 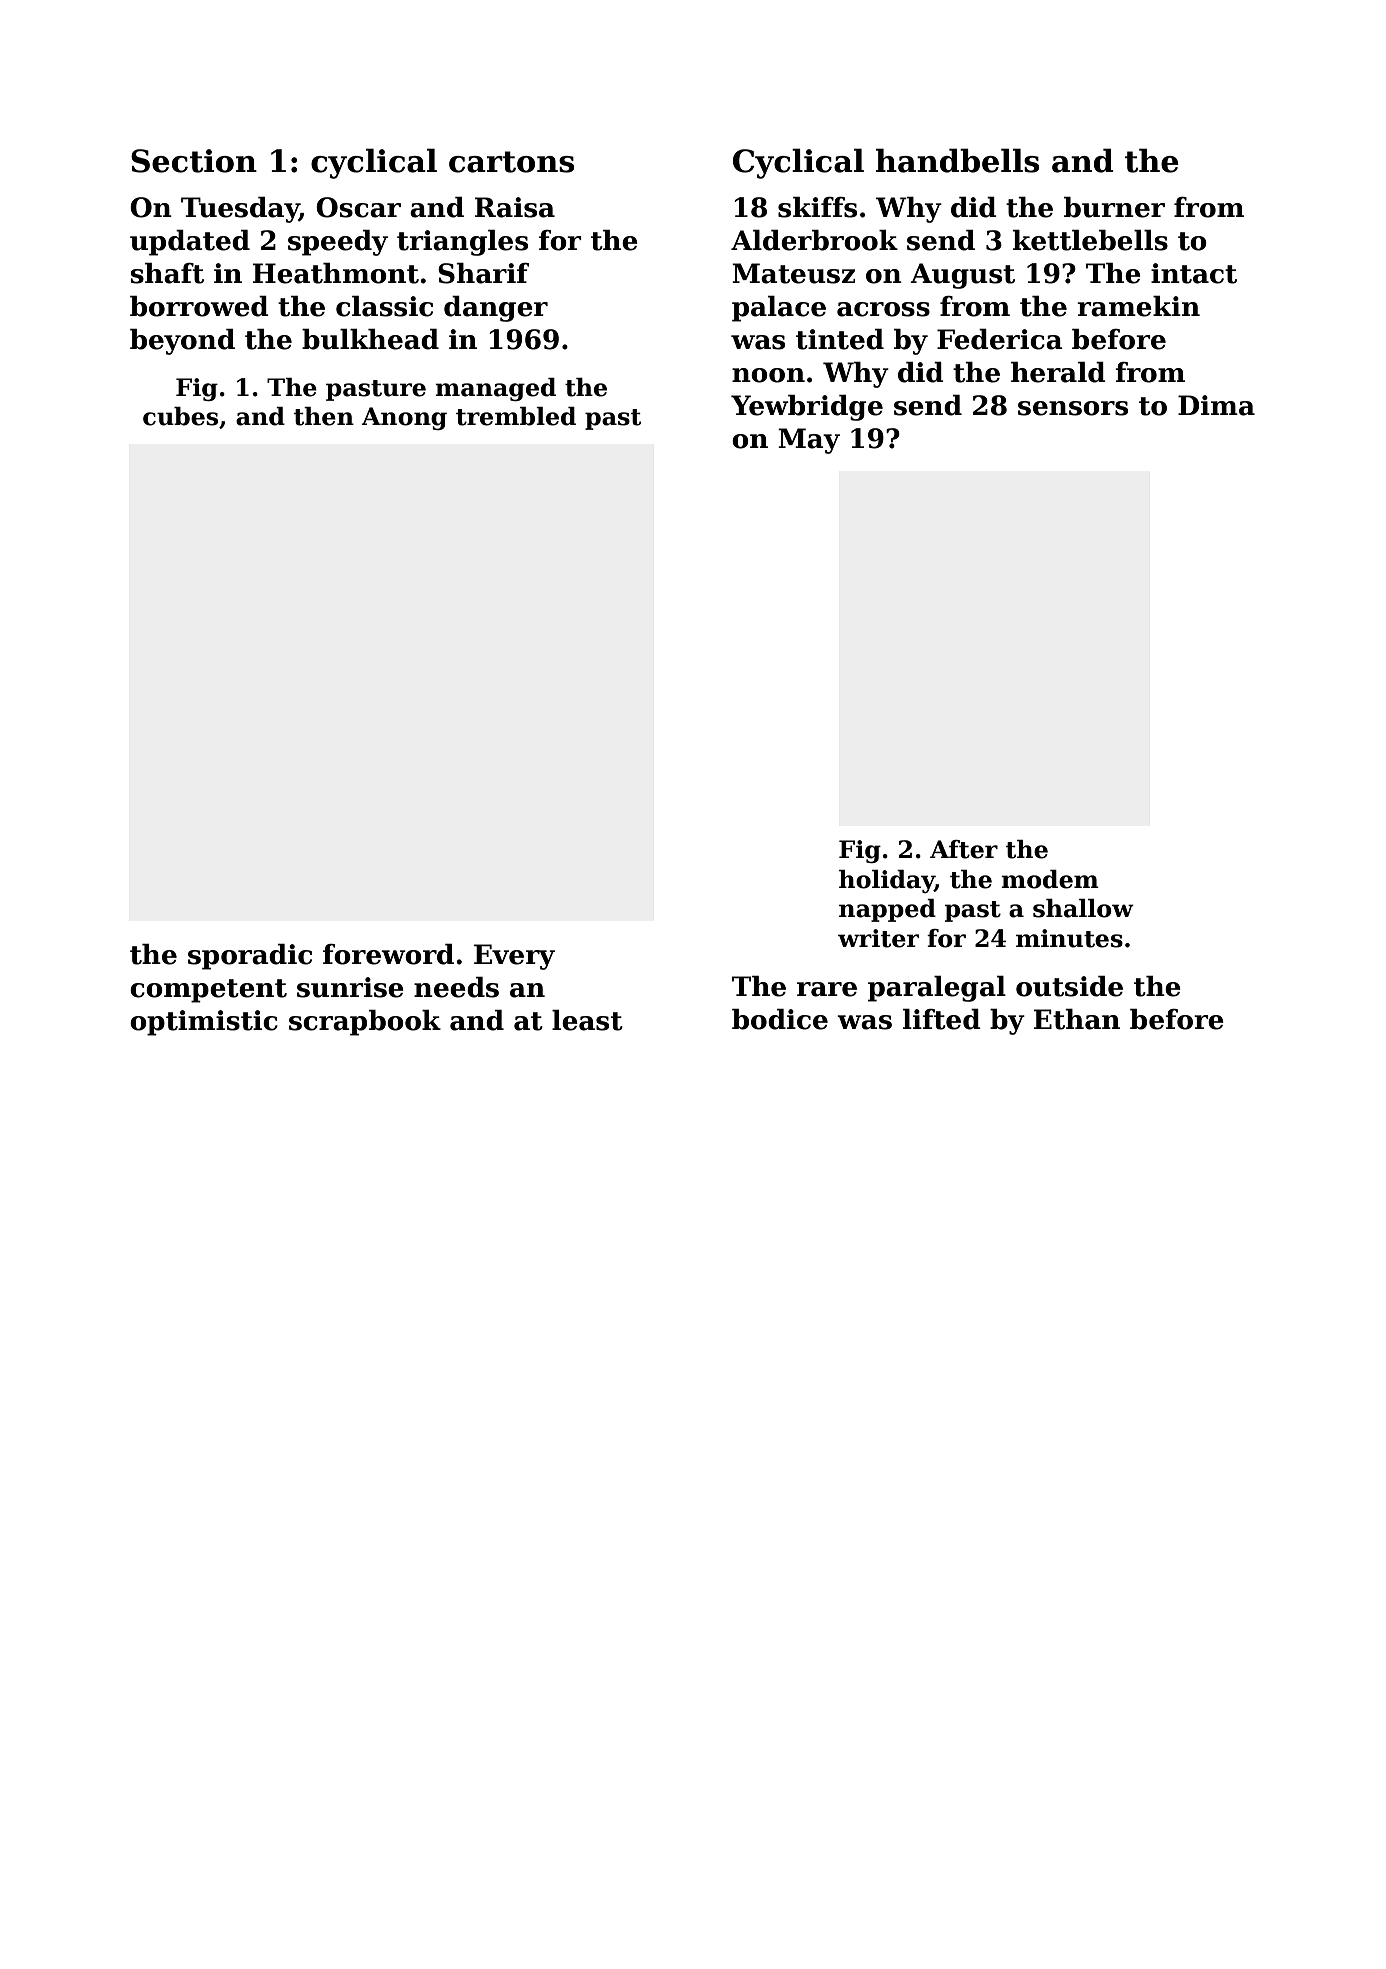 What do you see at coordinates (807, 408) in the screenshot?
I see `Yewbridge` at bounding box center [807, 408].
